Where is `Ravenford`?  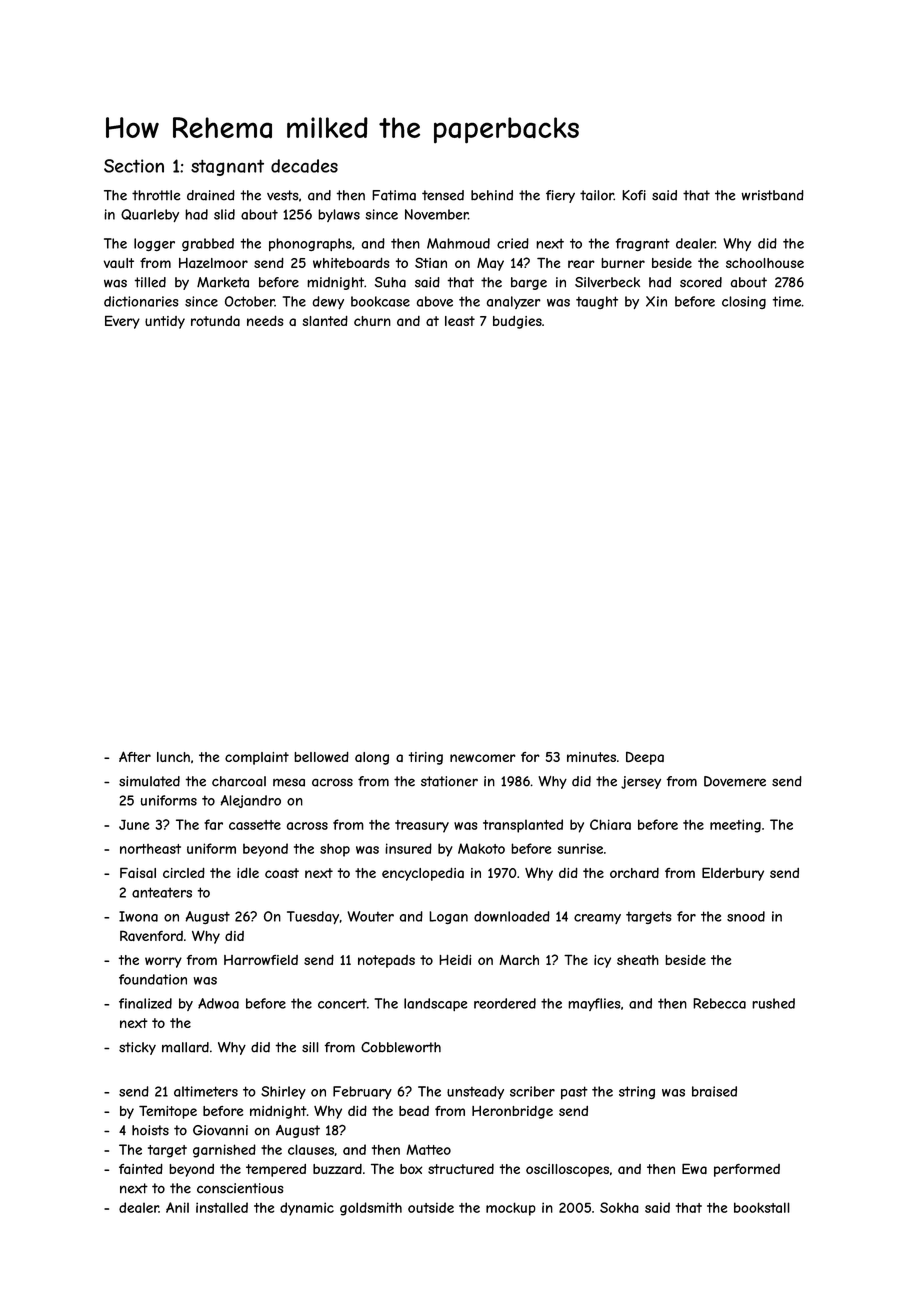
Ravenford is located at coordinates (151, 935).
